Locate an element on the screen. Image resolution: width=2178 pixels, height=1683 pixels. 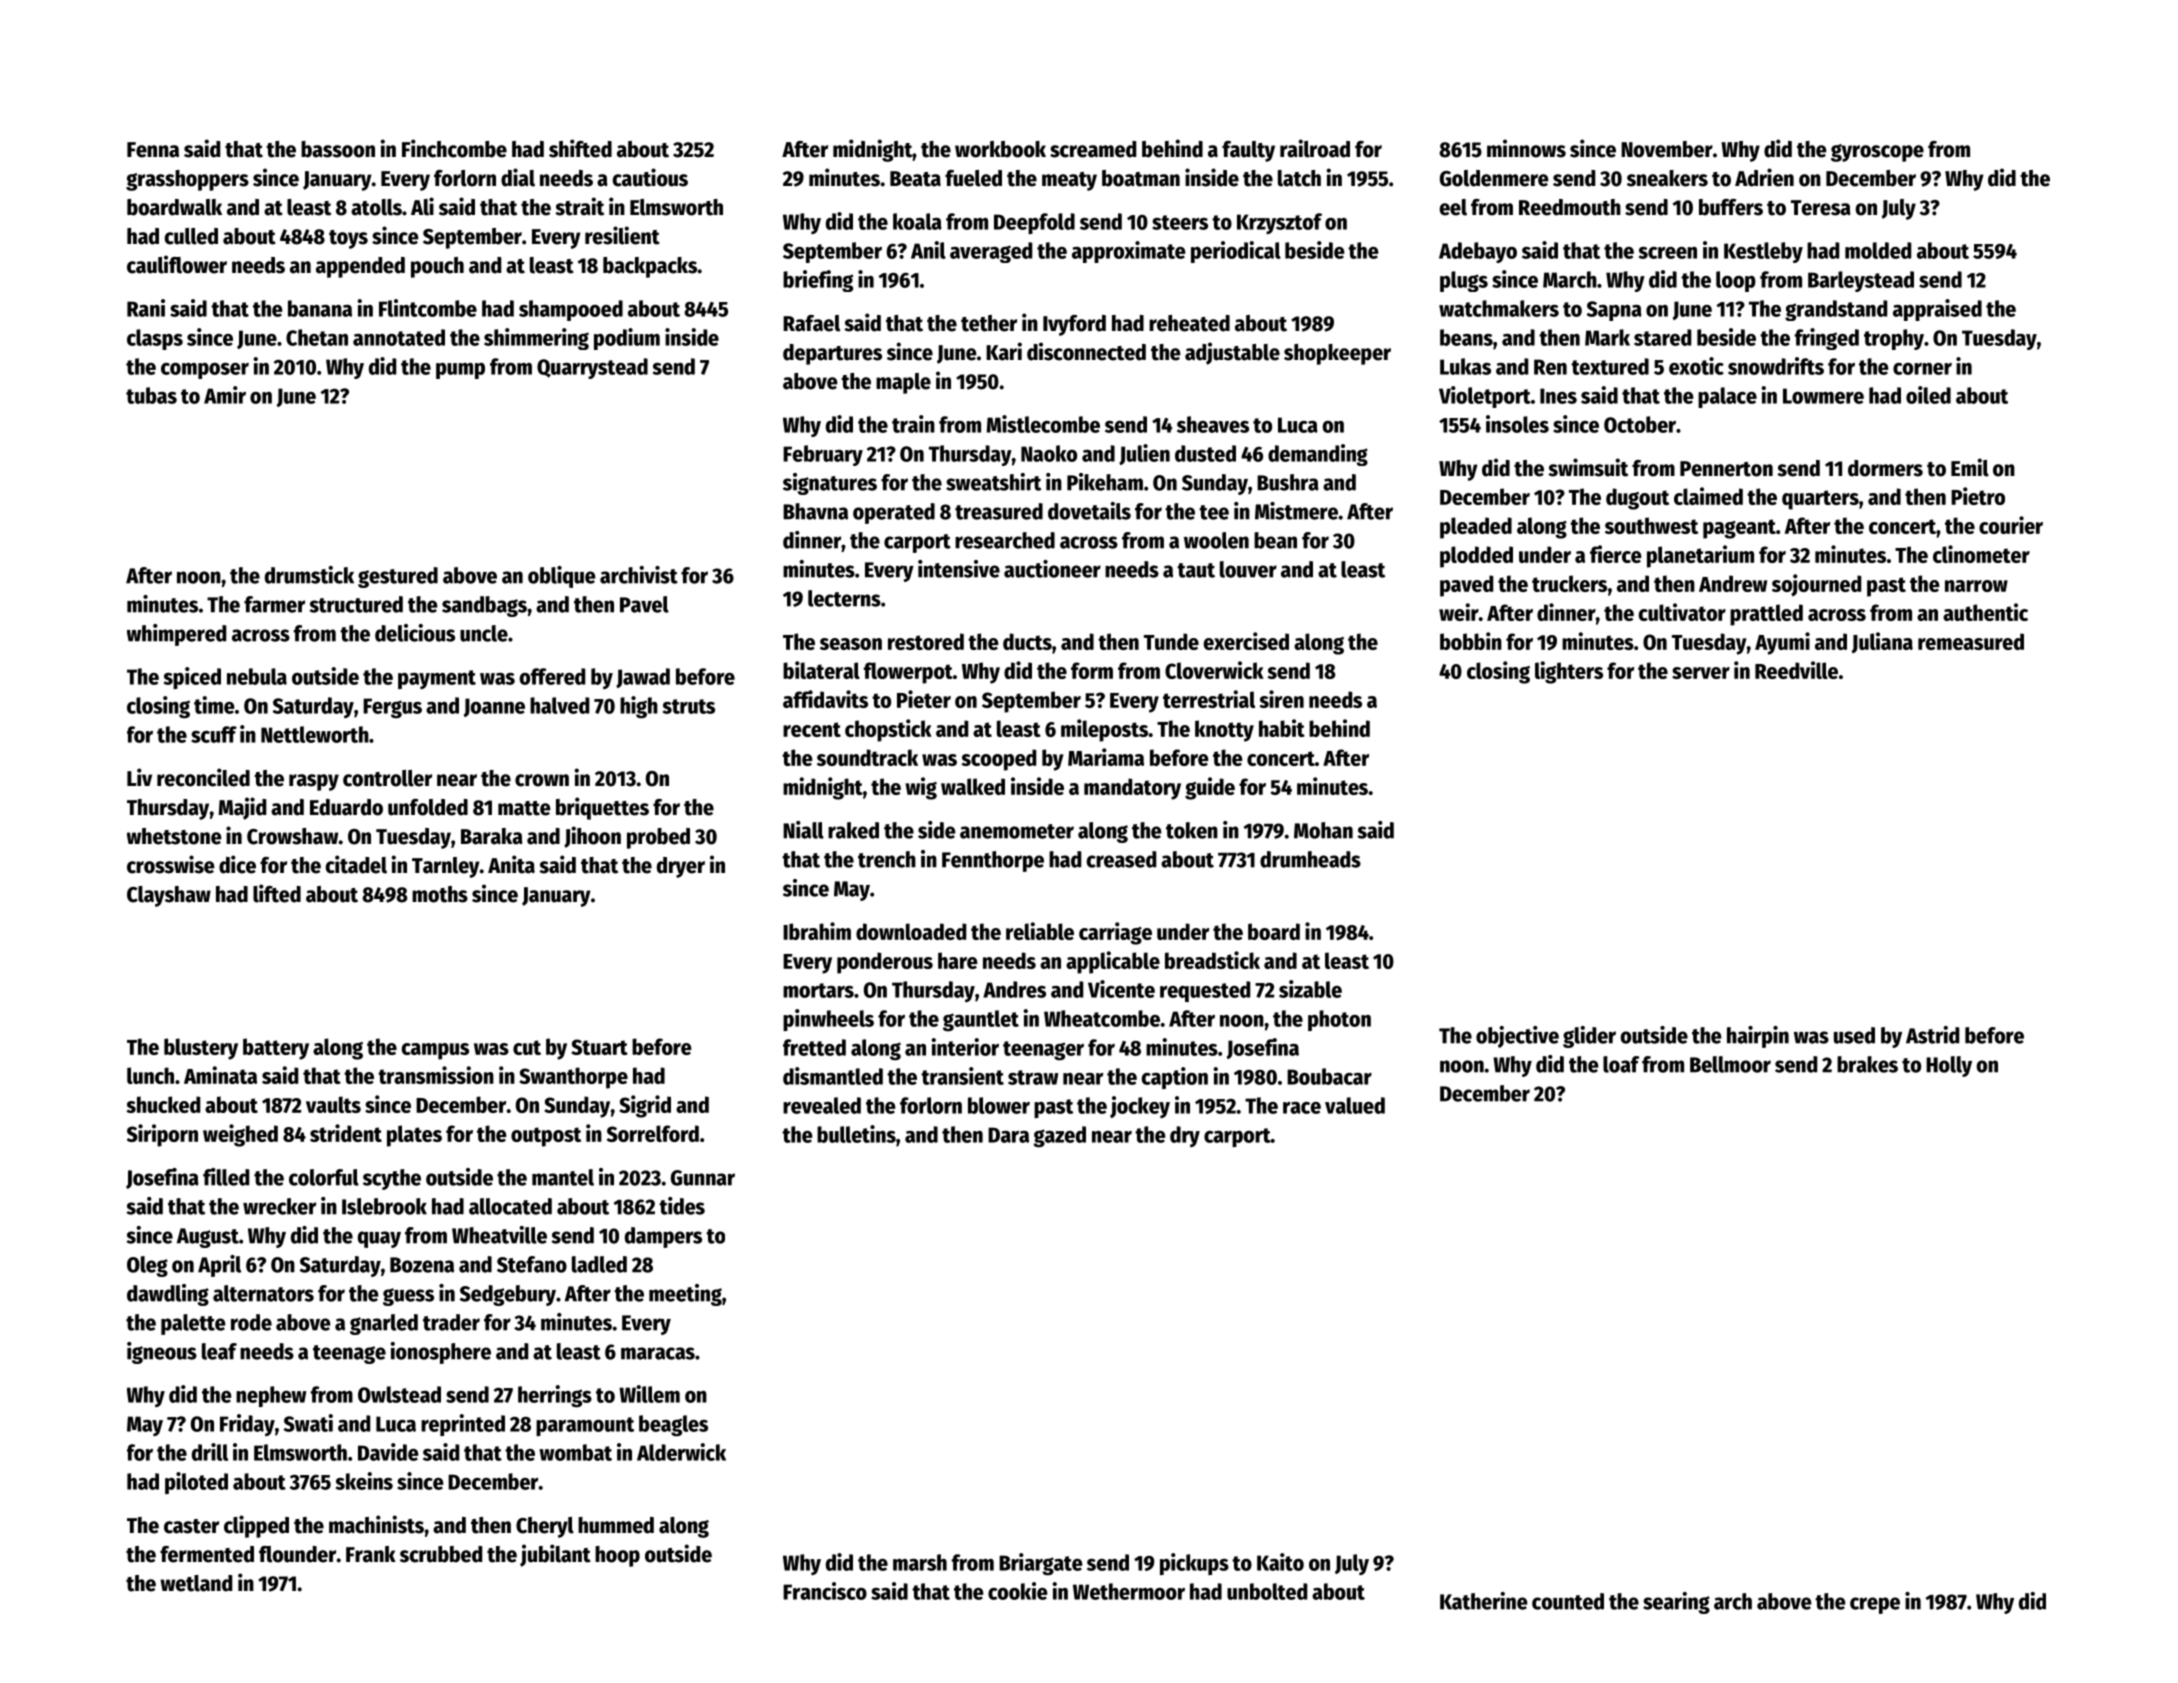
Holly is located at coordinates (1949, 1066).
